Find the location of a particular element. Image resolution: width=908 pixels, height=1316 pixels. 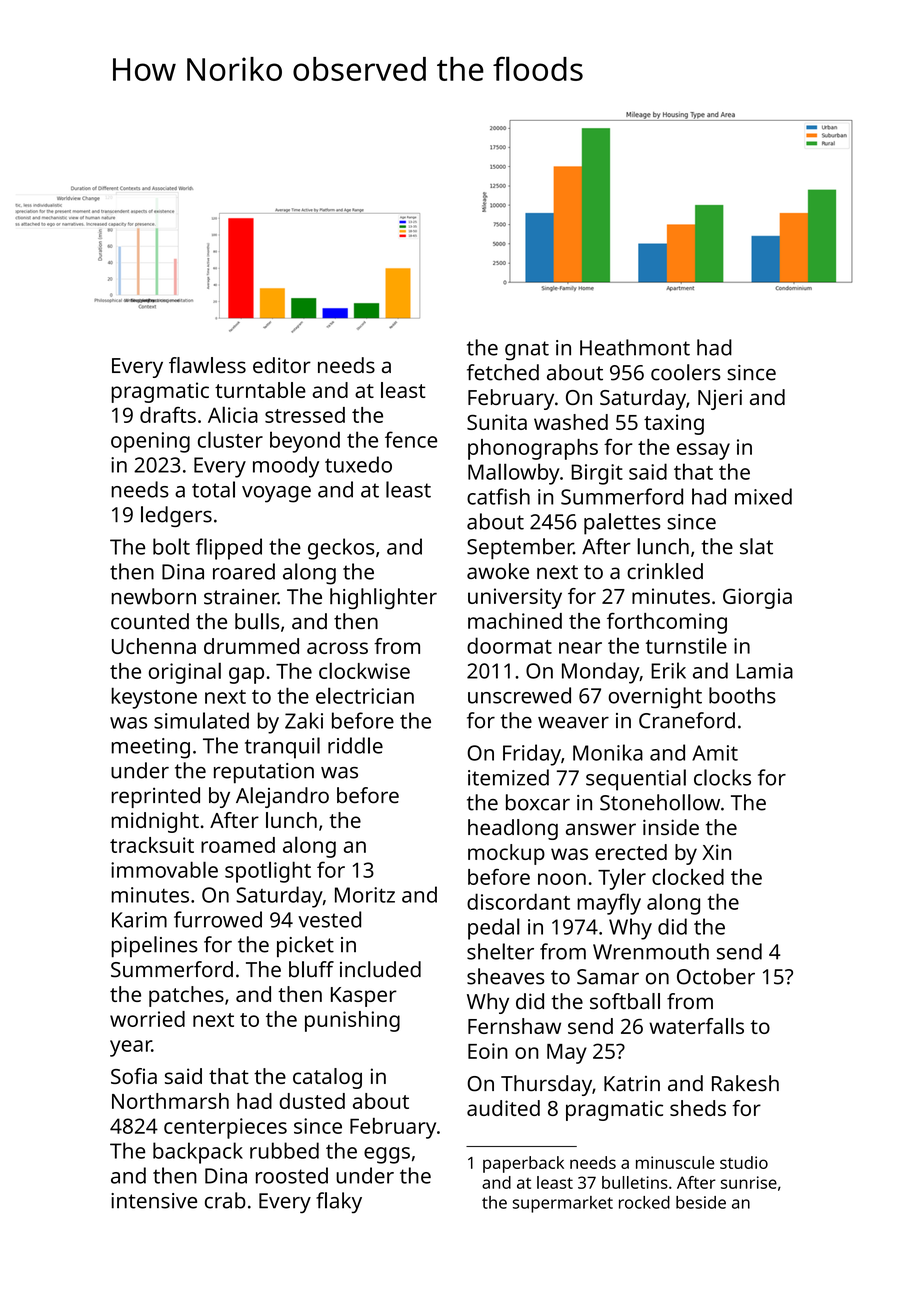

editor is located at coordinates (282, 365).
